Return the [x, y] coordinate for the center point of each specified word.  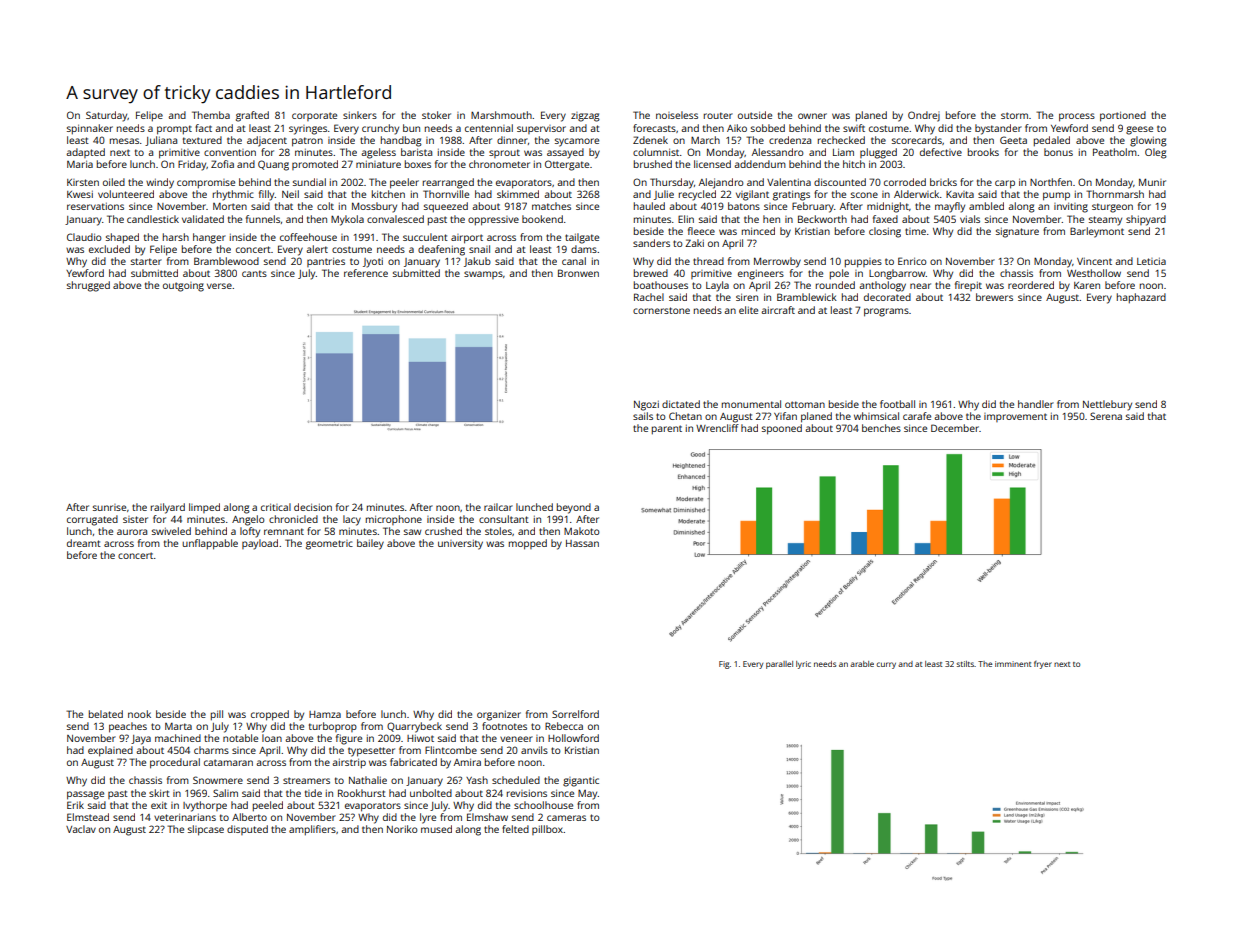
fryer [1043, 665]
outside [755, 115]
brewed [651, 273]
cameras [566, 818]
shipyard [1146, 220]
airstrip [349, 763]
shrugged [88, 286]
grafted [252, 116]
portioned [1123, 116]
